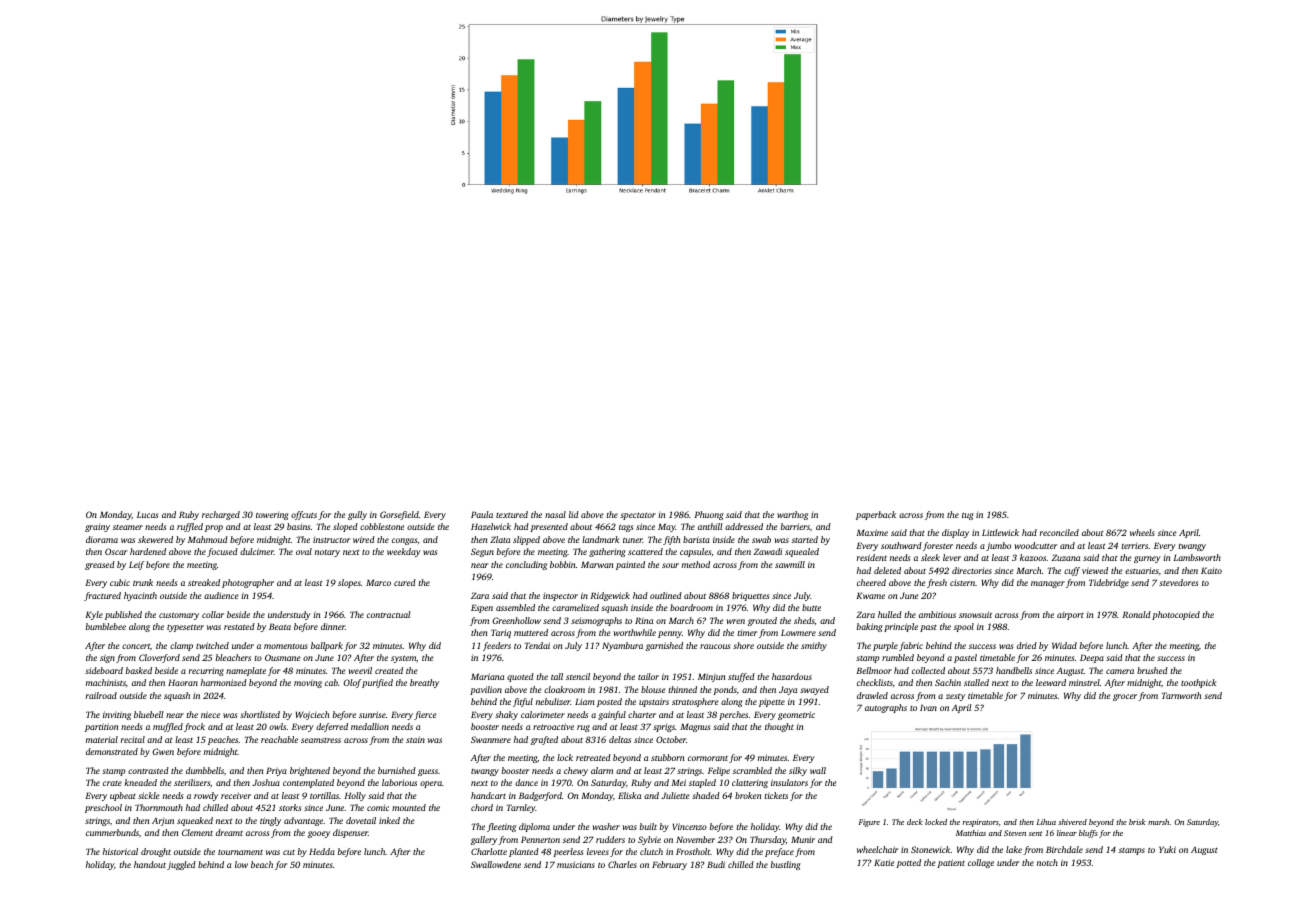  Describe the element at coordinates (322, 851) in the screenshot. I see `Hedda` at that location.
